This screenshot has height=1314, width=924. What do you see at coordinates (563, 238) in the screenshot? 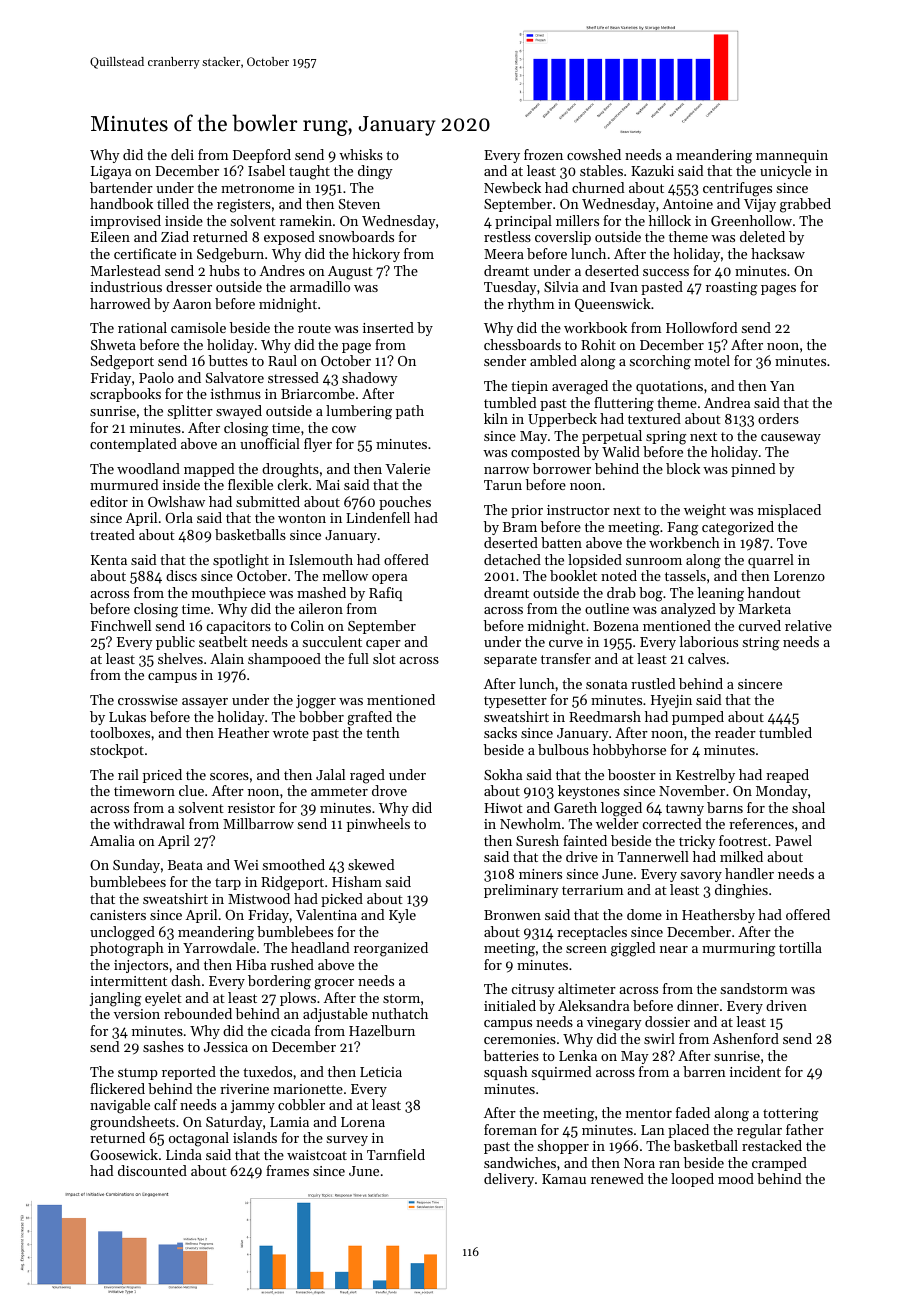
I see `coverslip` at bounding box center [563, 238].
